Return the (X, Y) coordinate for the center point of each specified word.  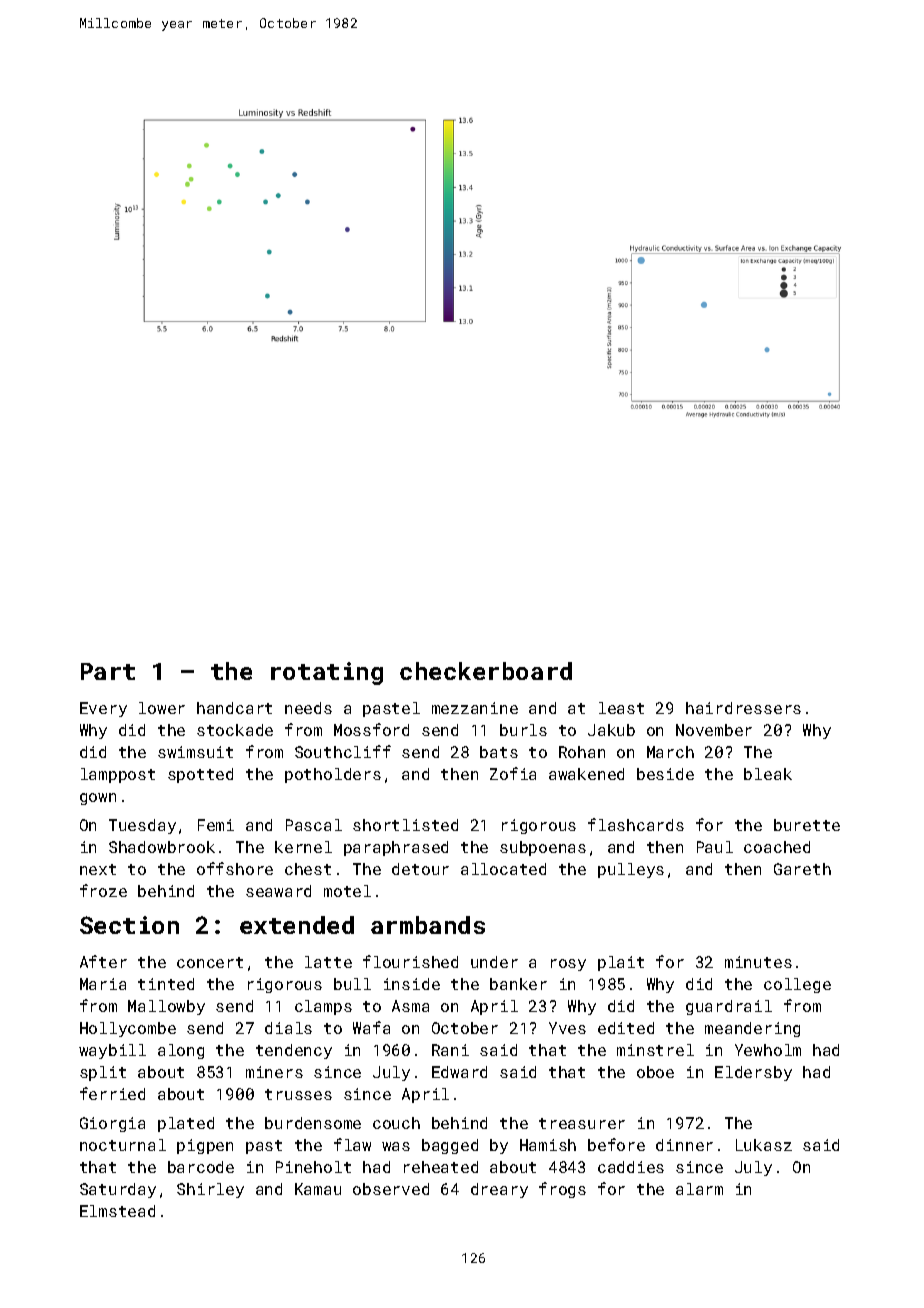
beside (665, 774)
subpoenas (543, 848)
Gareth (802, 869)
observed (391, 1189)
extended (297, 925)
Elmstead (117, 1211)
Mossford (371, 729)
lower (162, 708)
